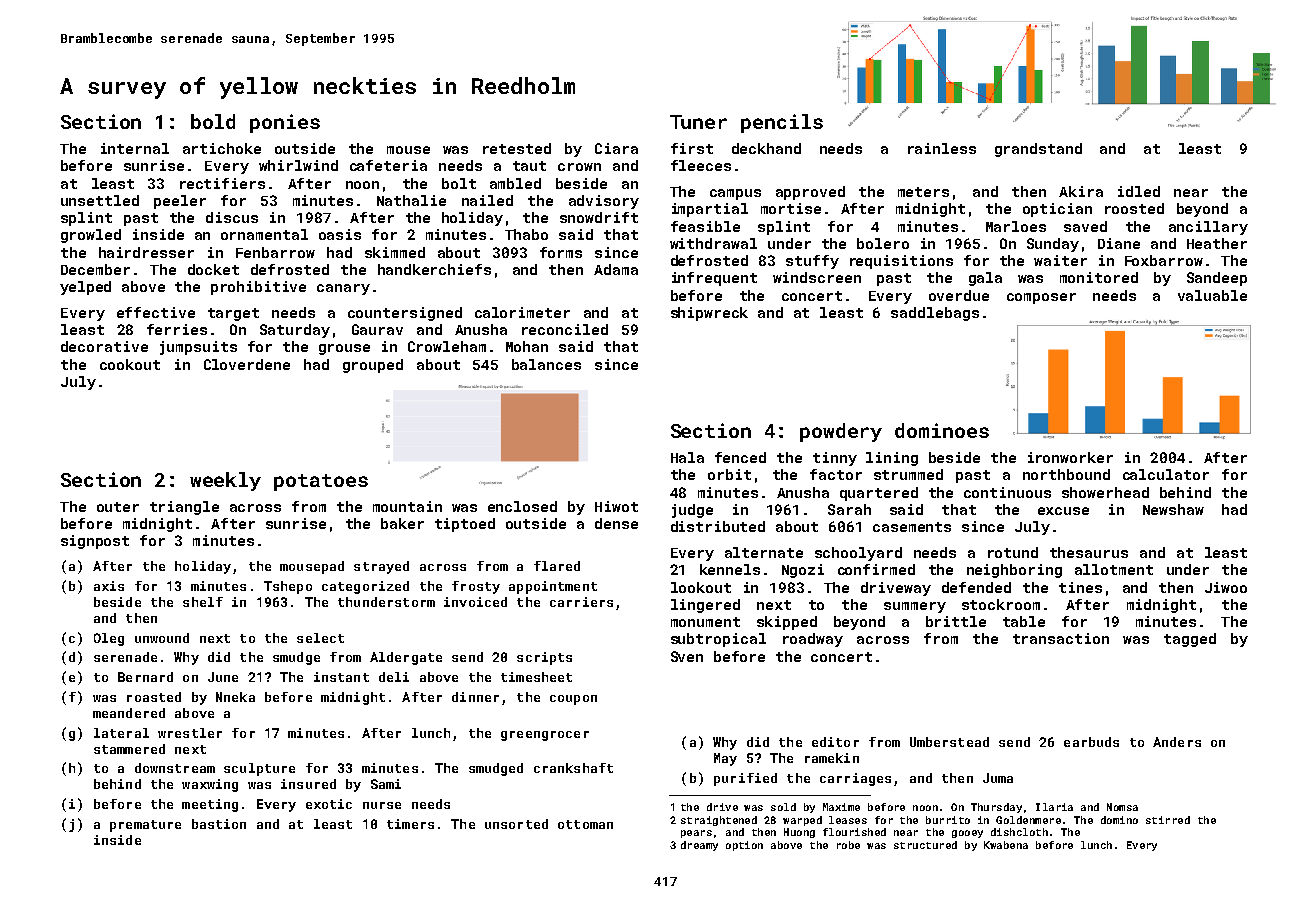  Describe the element at coordinates (264, 234) in the screenshot. I see `ornamental` at that location.
